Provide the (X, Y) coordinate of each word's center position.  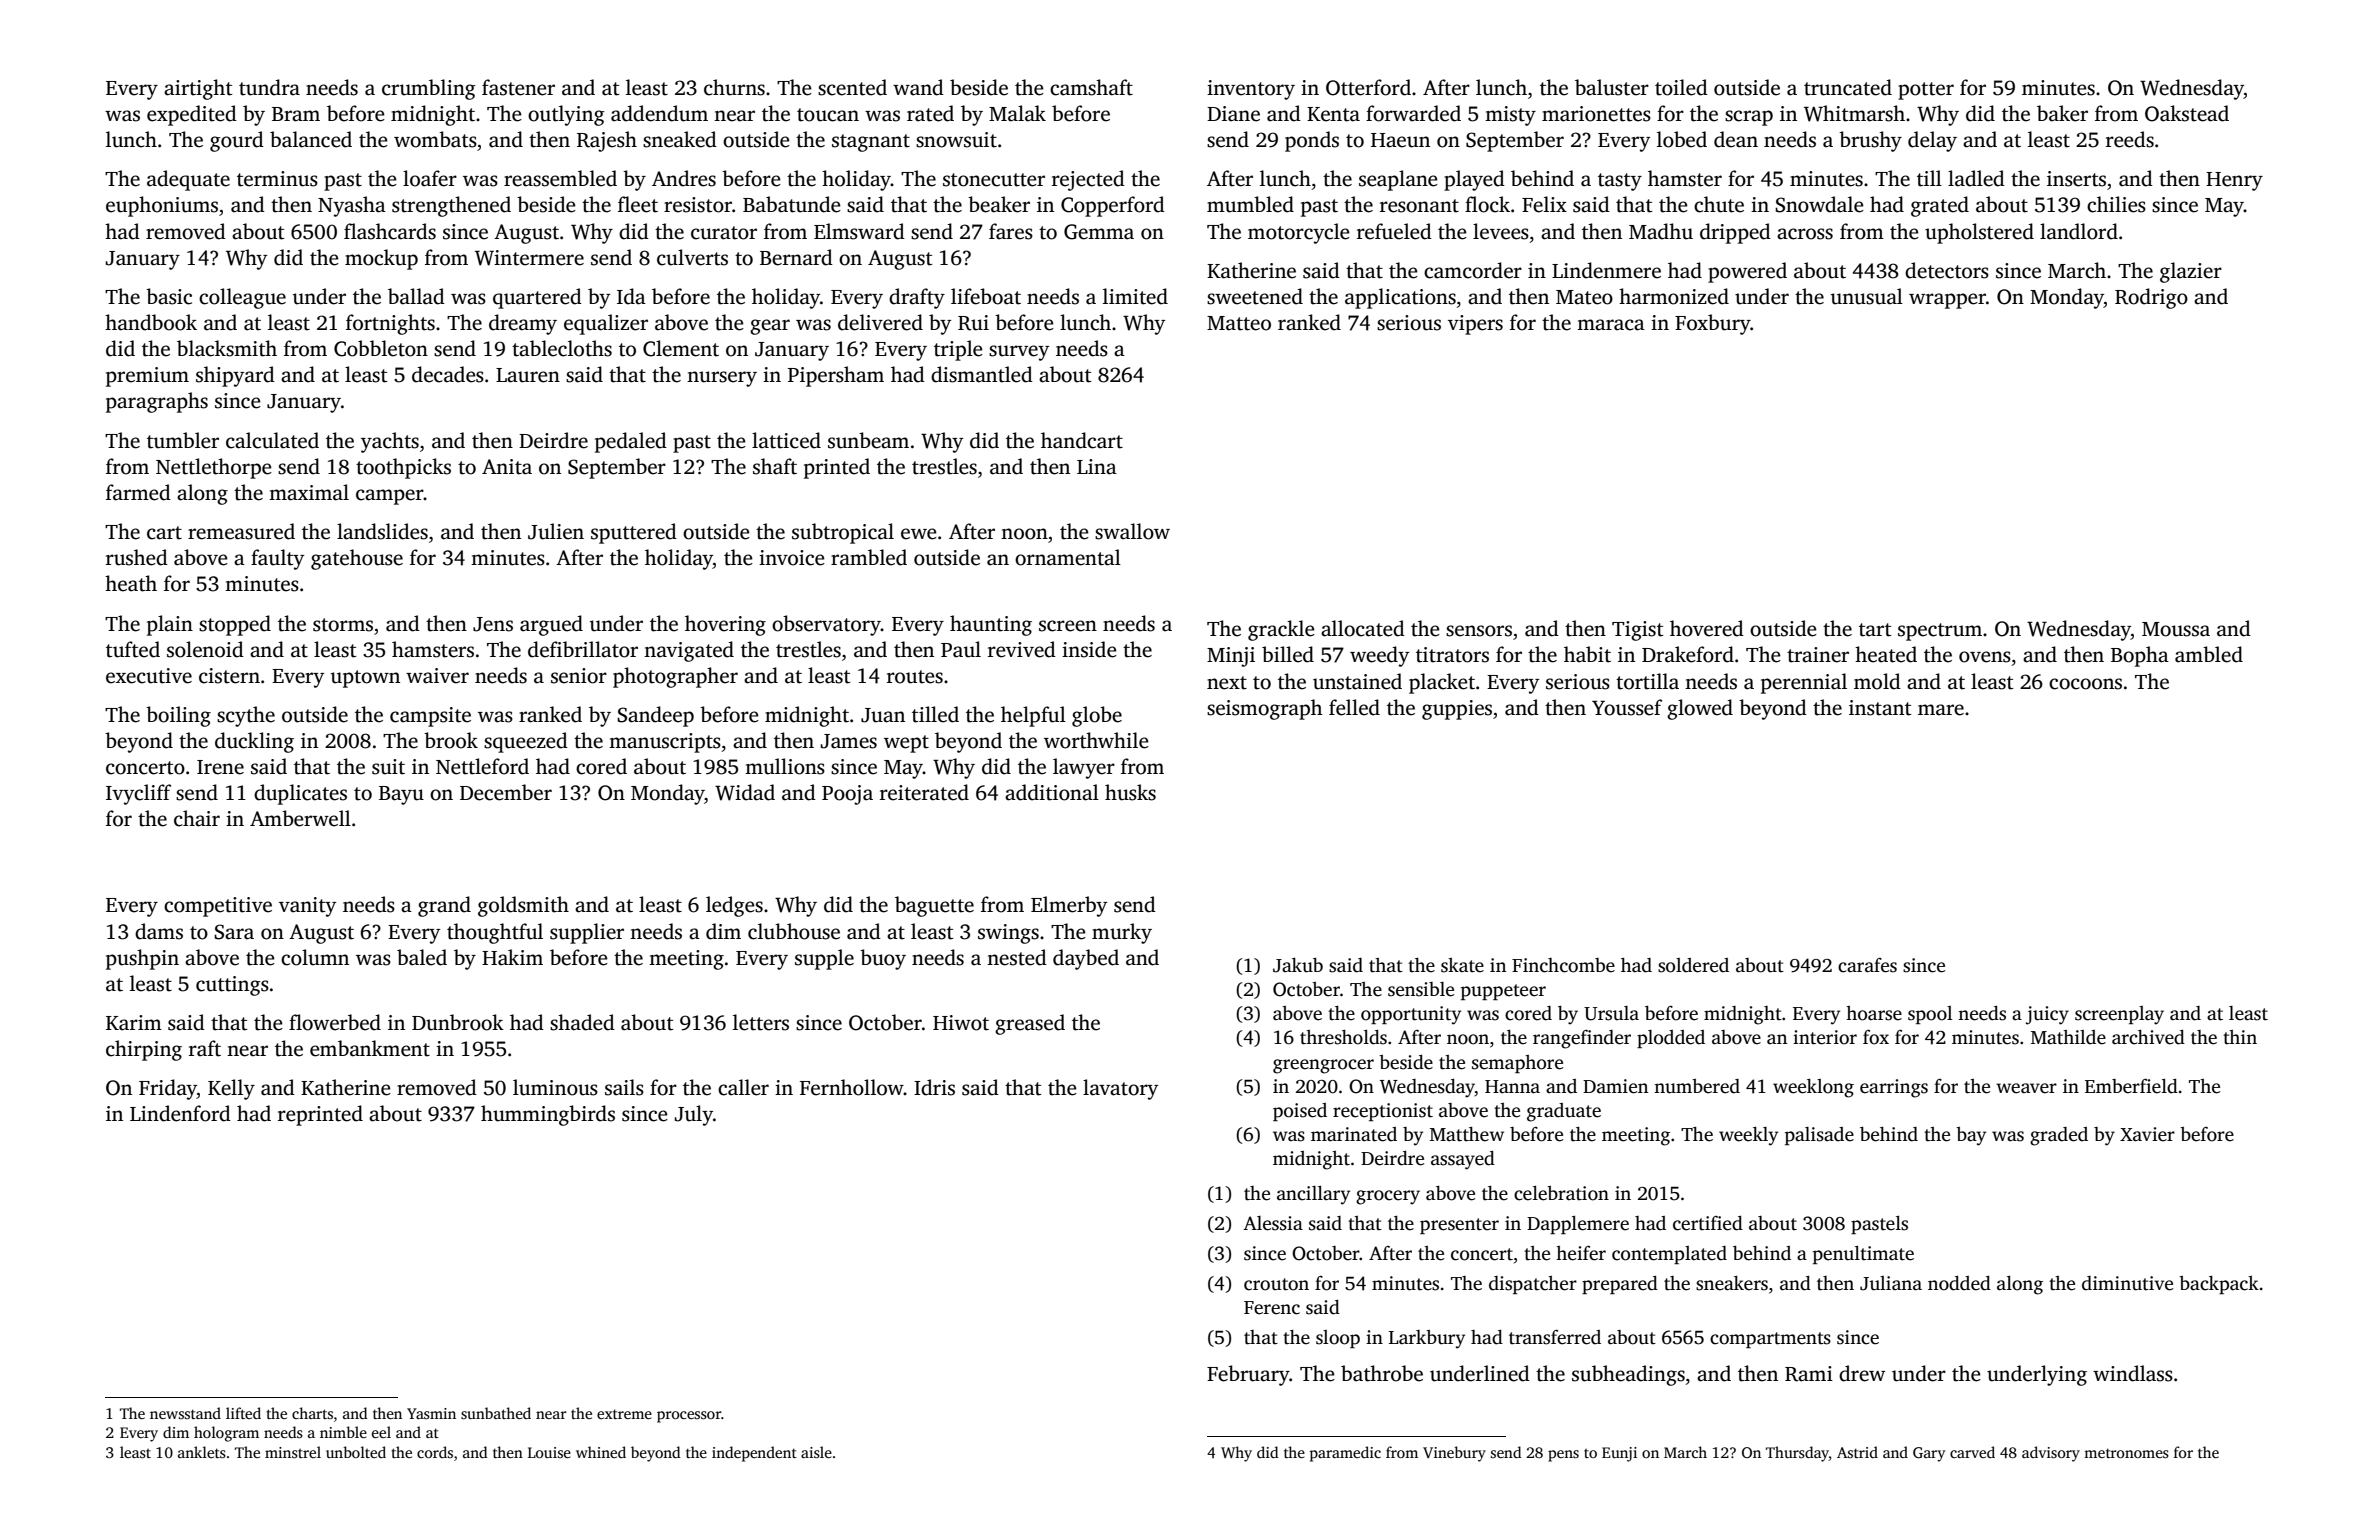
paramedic (1345, 1454)
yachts (390, 442)
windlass (2133, 1373)
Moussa (2176, 629)
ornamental (1068, 557)
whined (601, 1452)
